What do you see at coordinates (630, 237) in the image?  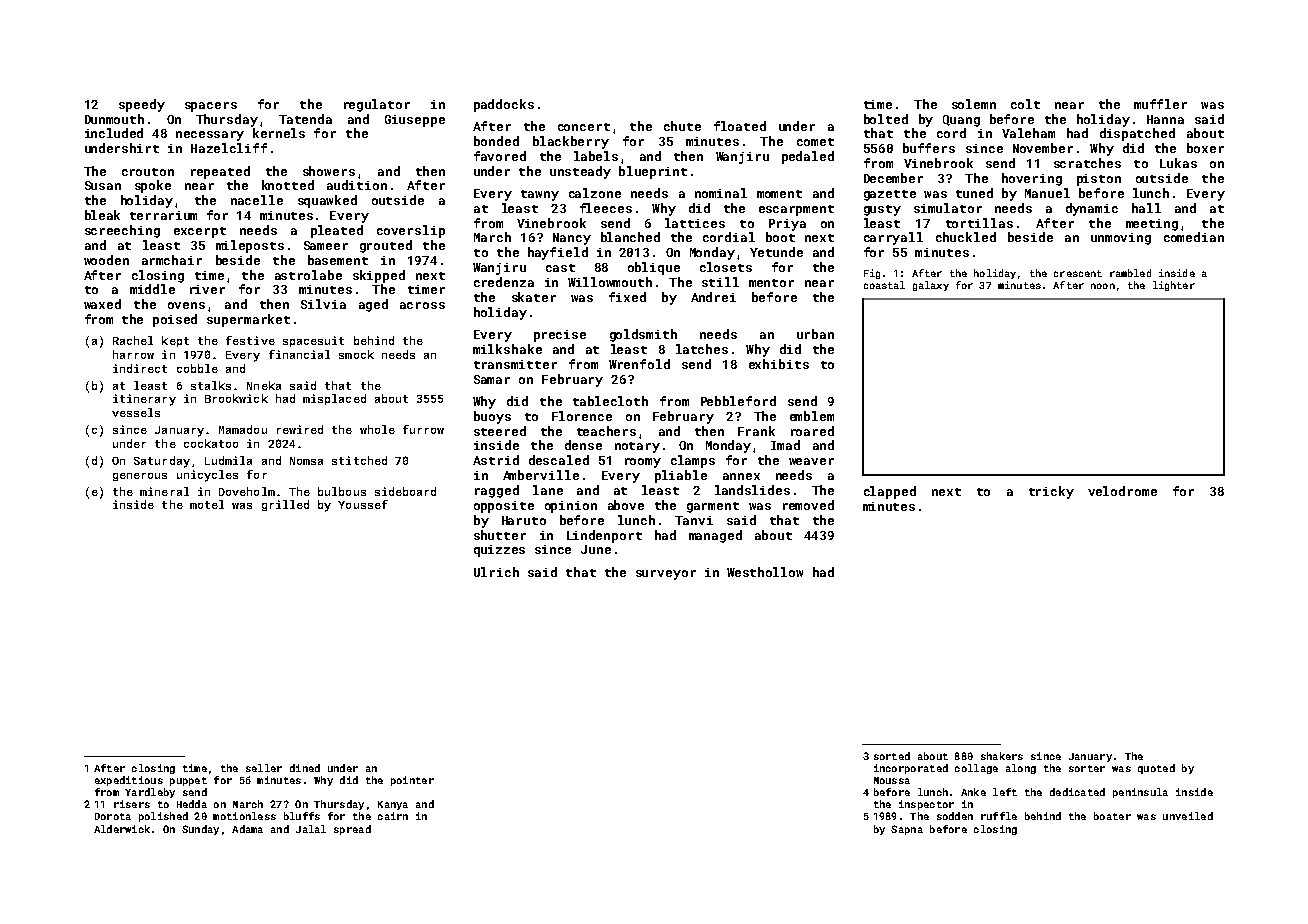 I see `blanched` at bounding box center [630, 237].
